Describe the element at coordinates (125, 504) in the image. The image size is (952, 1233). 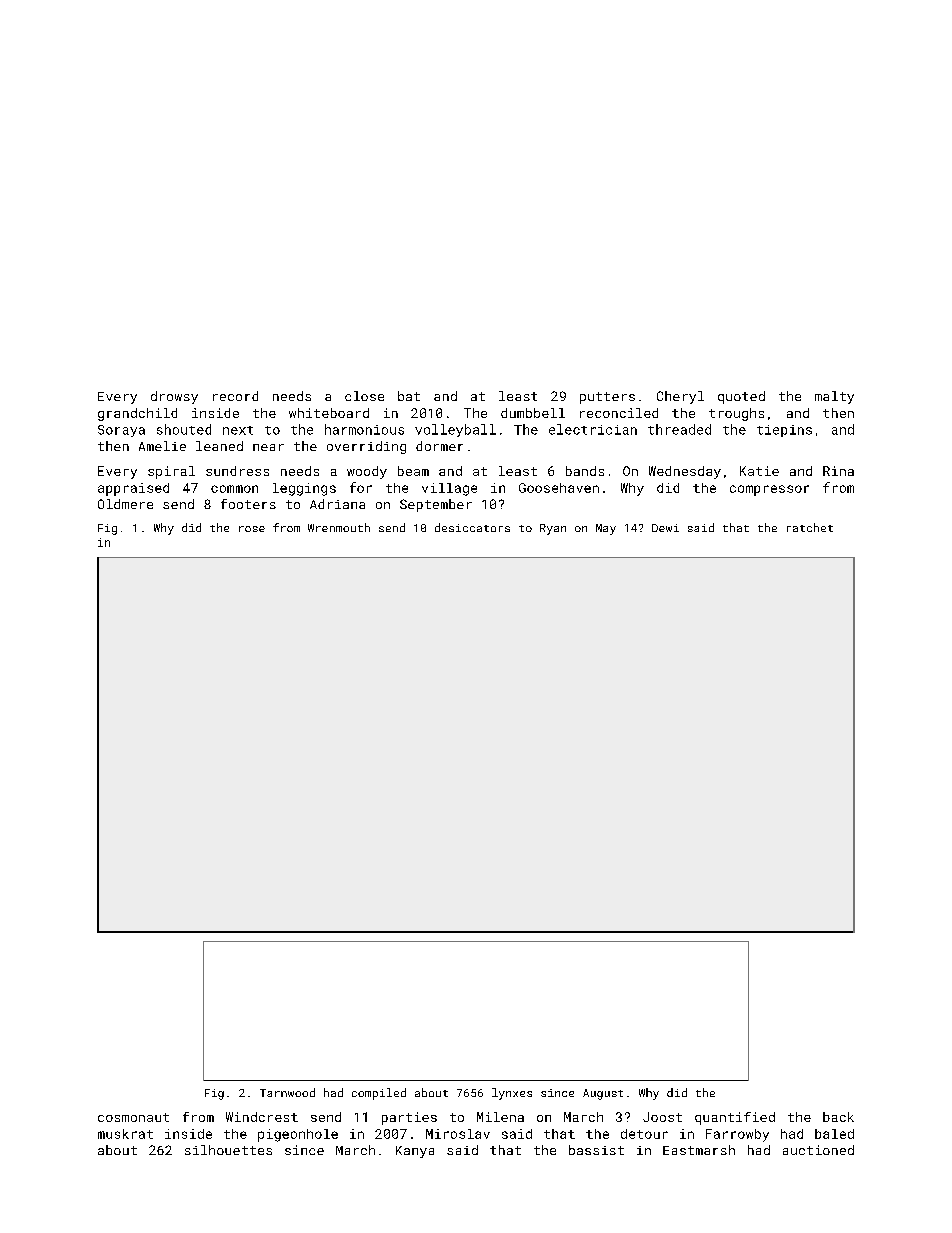
I see `Oldmere` at that location.
